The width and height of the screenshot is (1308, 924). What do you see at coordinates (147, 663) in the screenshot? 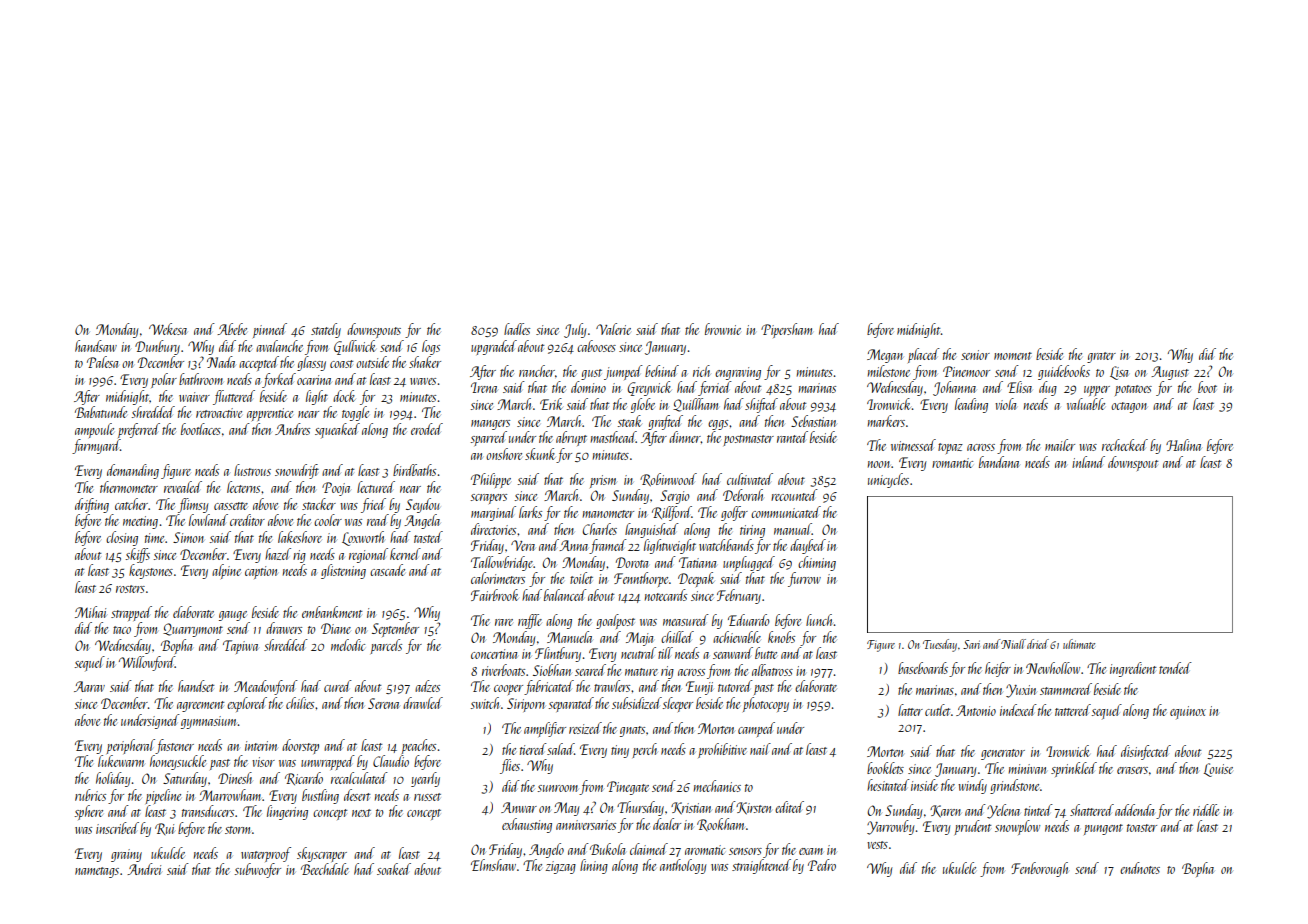
I see `Willowford` at bounding box center [147, 663].
